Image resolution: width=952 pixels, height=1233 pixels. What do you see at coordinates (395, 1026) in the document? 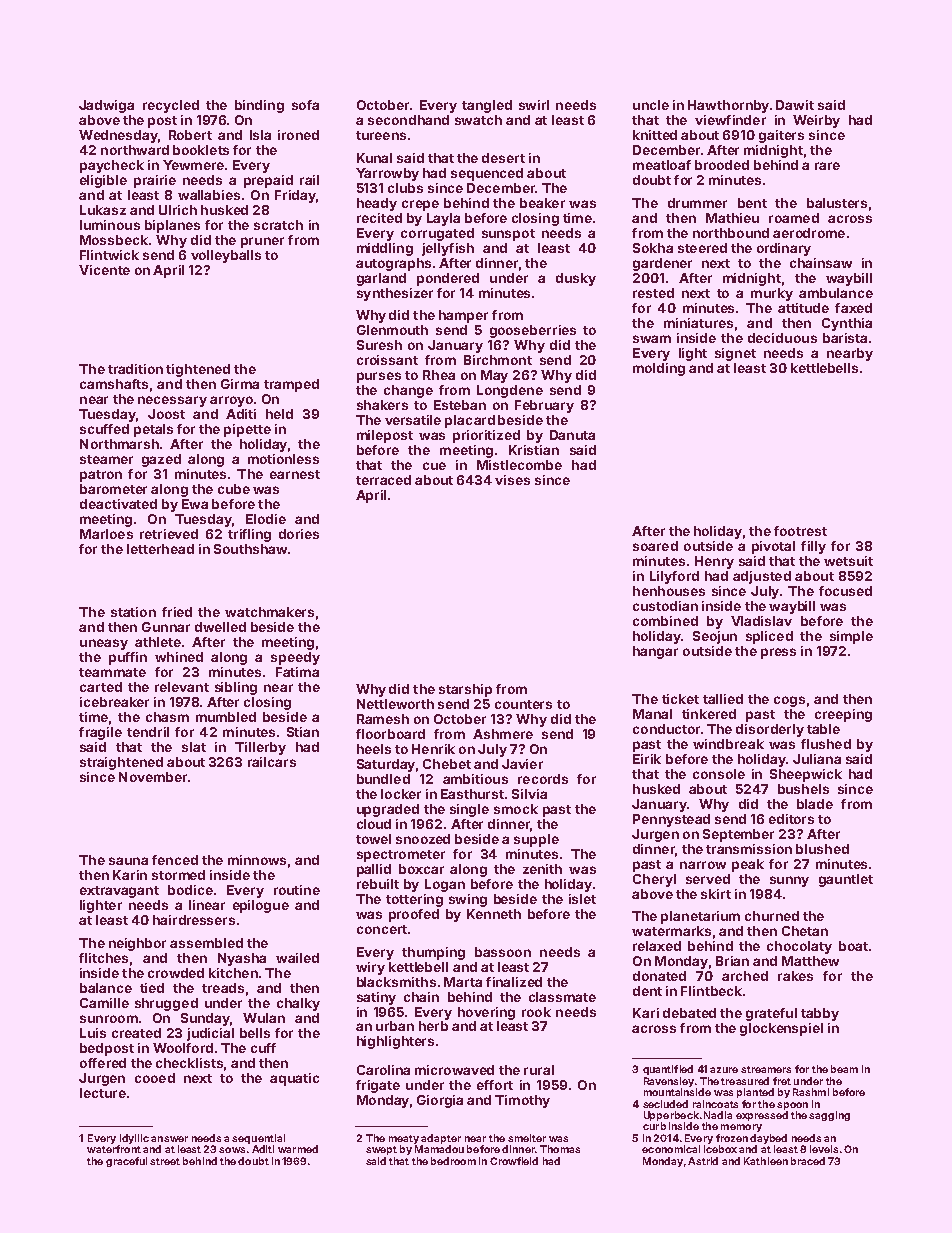
I see `urban` at bounding box center [395, 1026].
